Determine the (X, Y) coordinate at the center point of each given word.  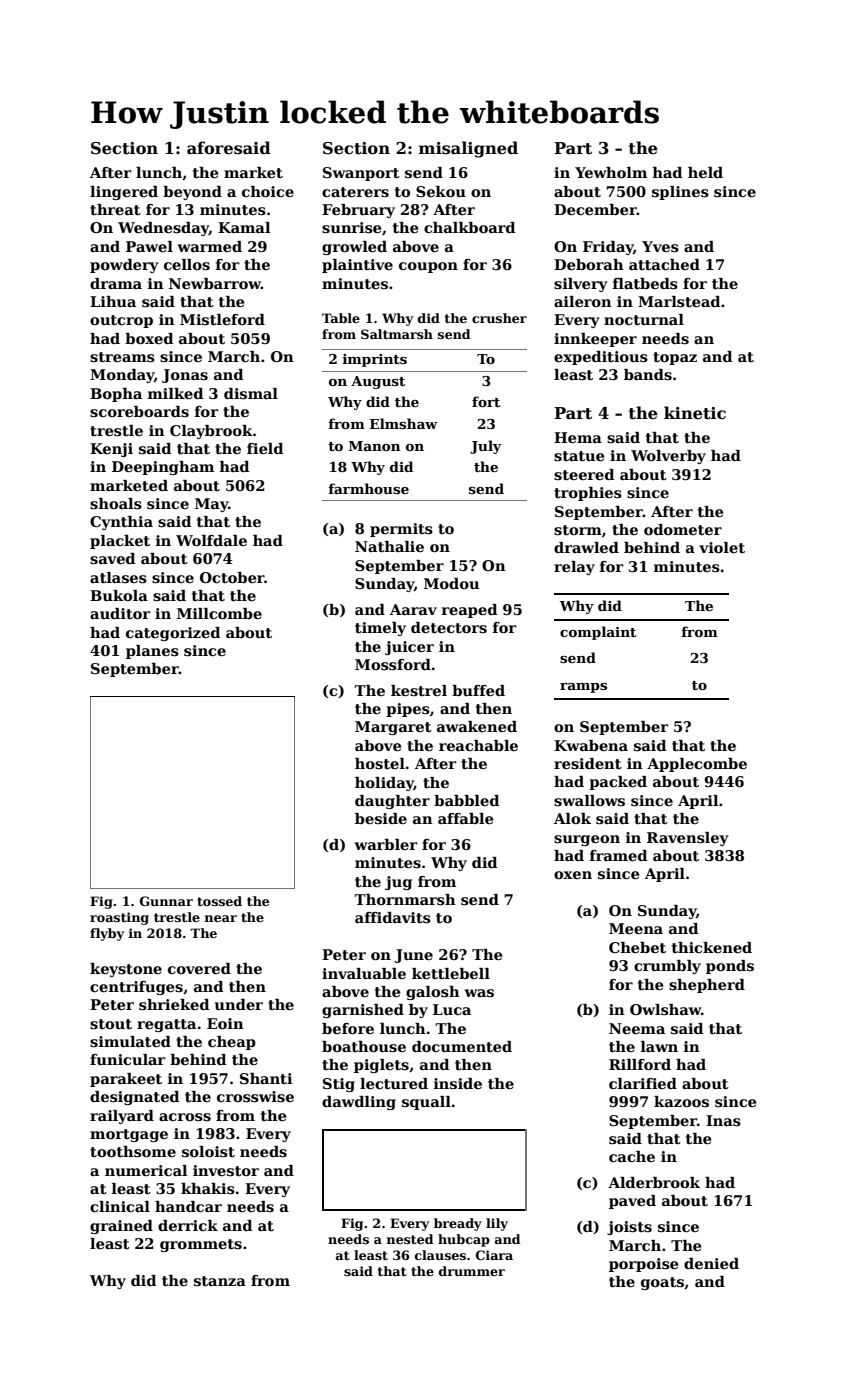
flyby (107, 934)
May (211, 505)
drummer (472, 1271)
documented (462, 1046)
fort (486, 401)
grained (121, 1227)
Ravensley (688, 839)
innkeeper (595, 340)
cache (632, 1156)
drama (116, 283)
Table (341, 318)
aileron (583, 301)
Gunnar (166, 901)
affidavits (393, 918)
